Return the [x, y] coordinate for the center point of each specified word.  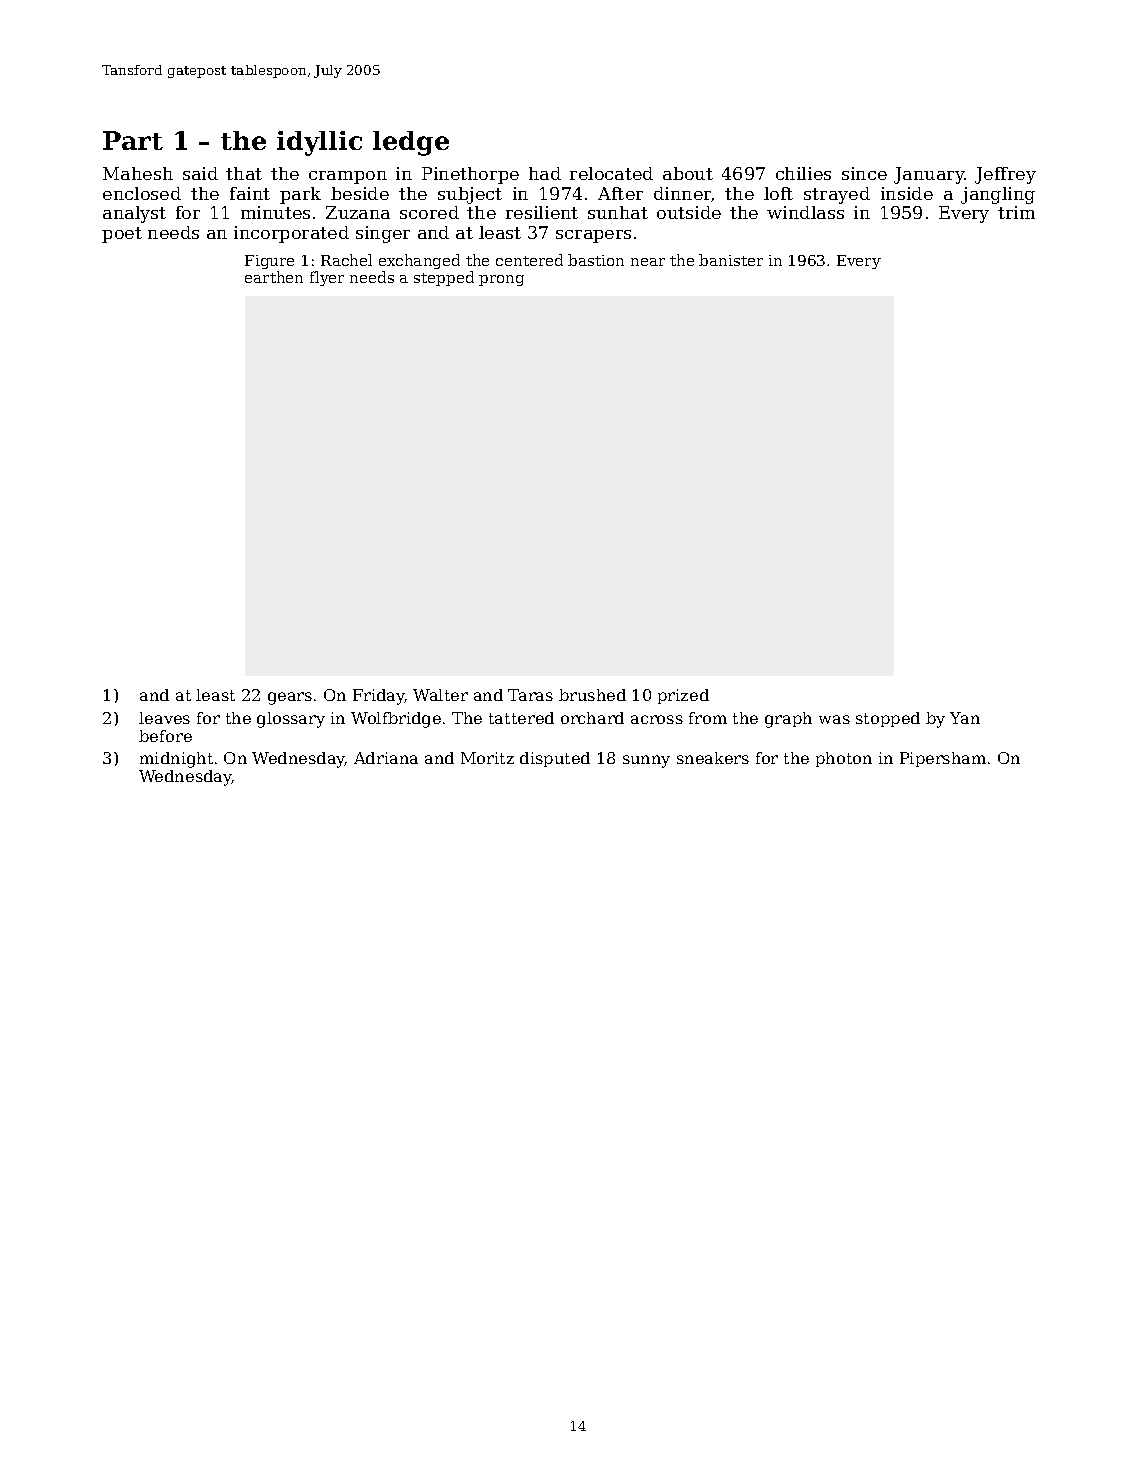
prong [501, 280]
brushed [592, 695]
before [165, 736]
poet [122, 235]
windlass [805, 212]
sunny [646, 761]
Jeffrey [1005, 175]
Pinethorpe [470, 175]
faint [250, 193]
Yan [965, 718]
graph [788, 720]
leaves [164, 718]
